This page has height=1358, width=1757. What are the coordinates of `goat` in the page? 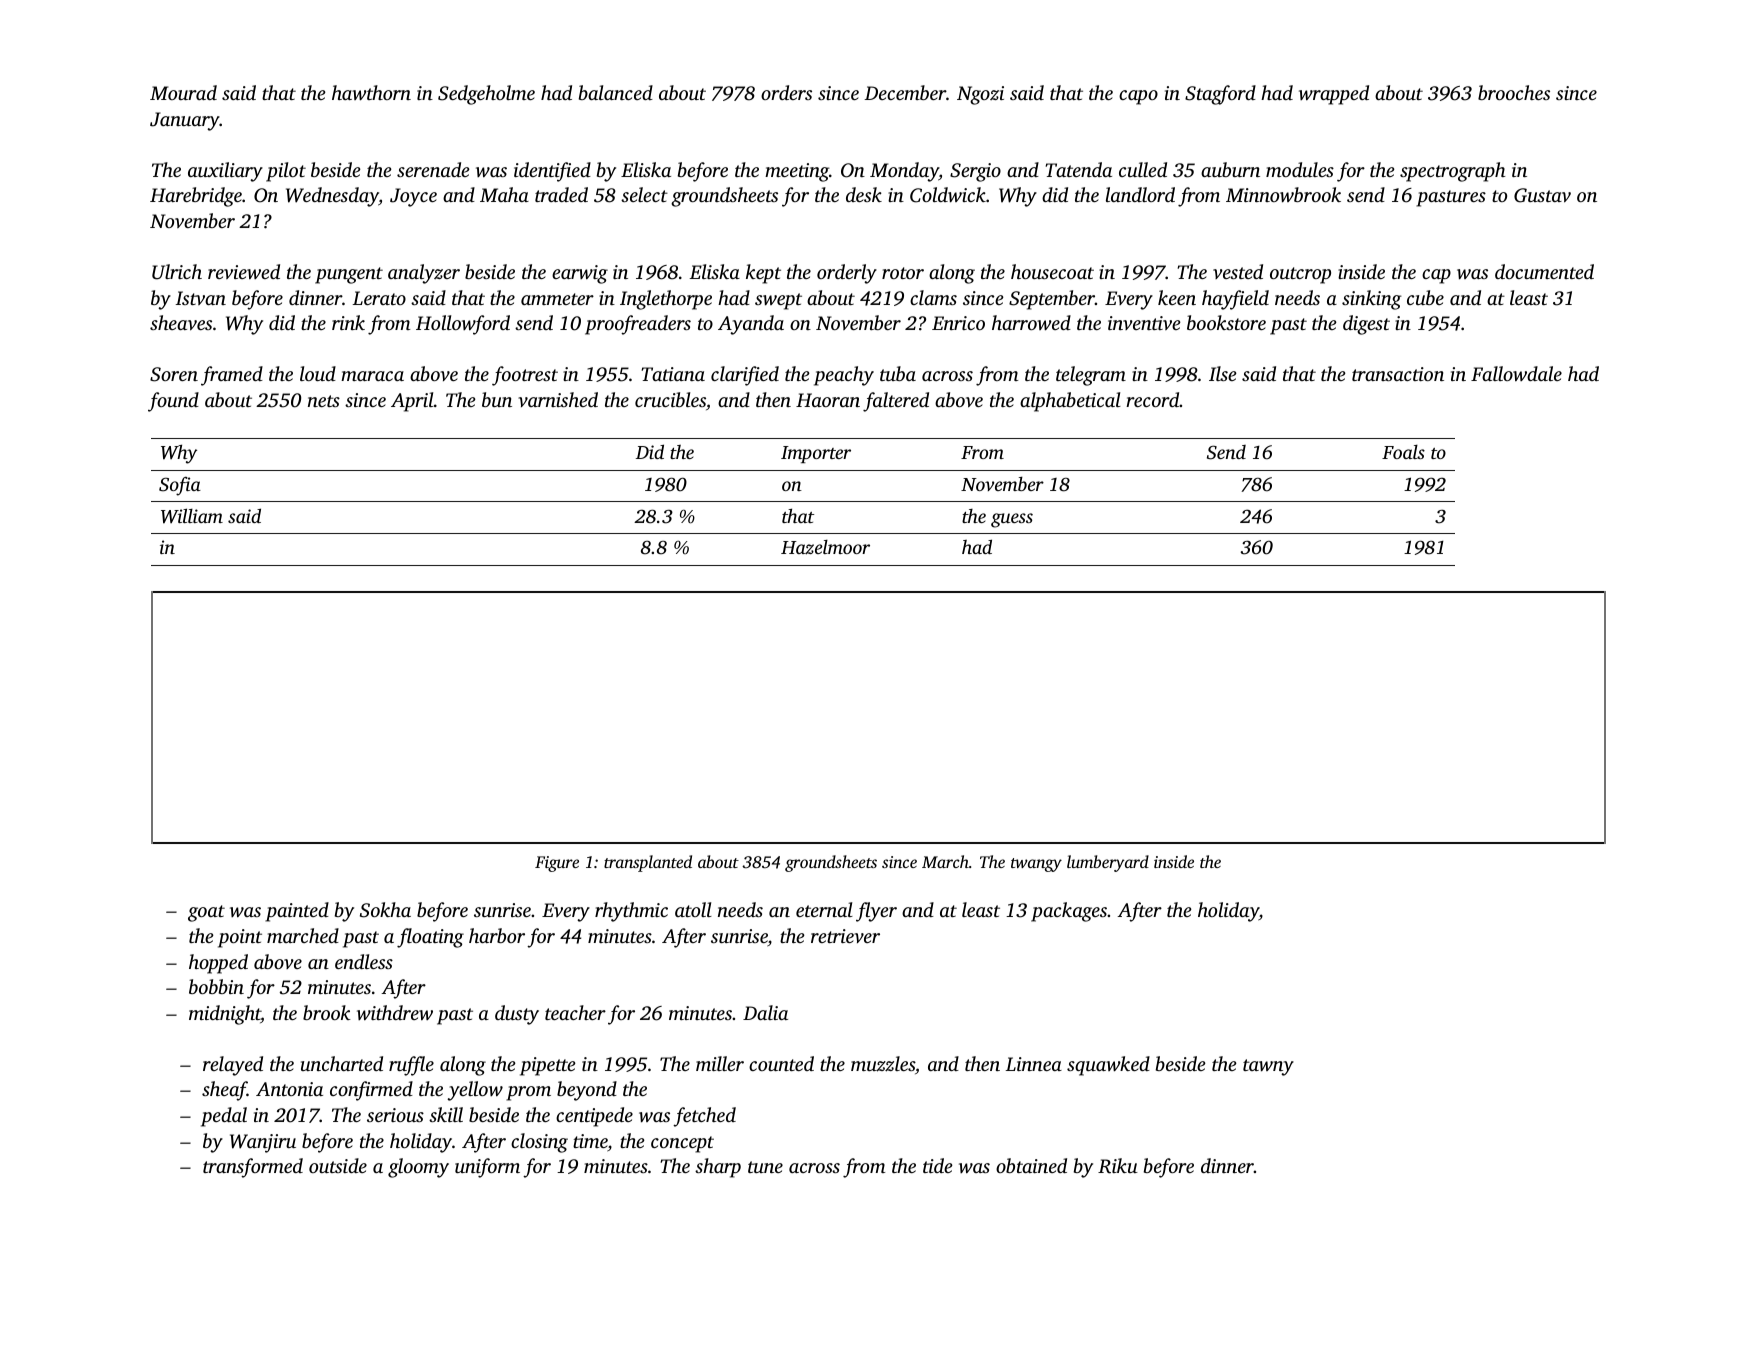 It's located at (206, 913).
